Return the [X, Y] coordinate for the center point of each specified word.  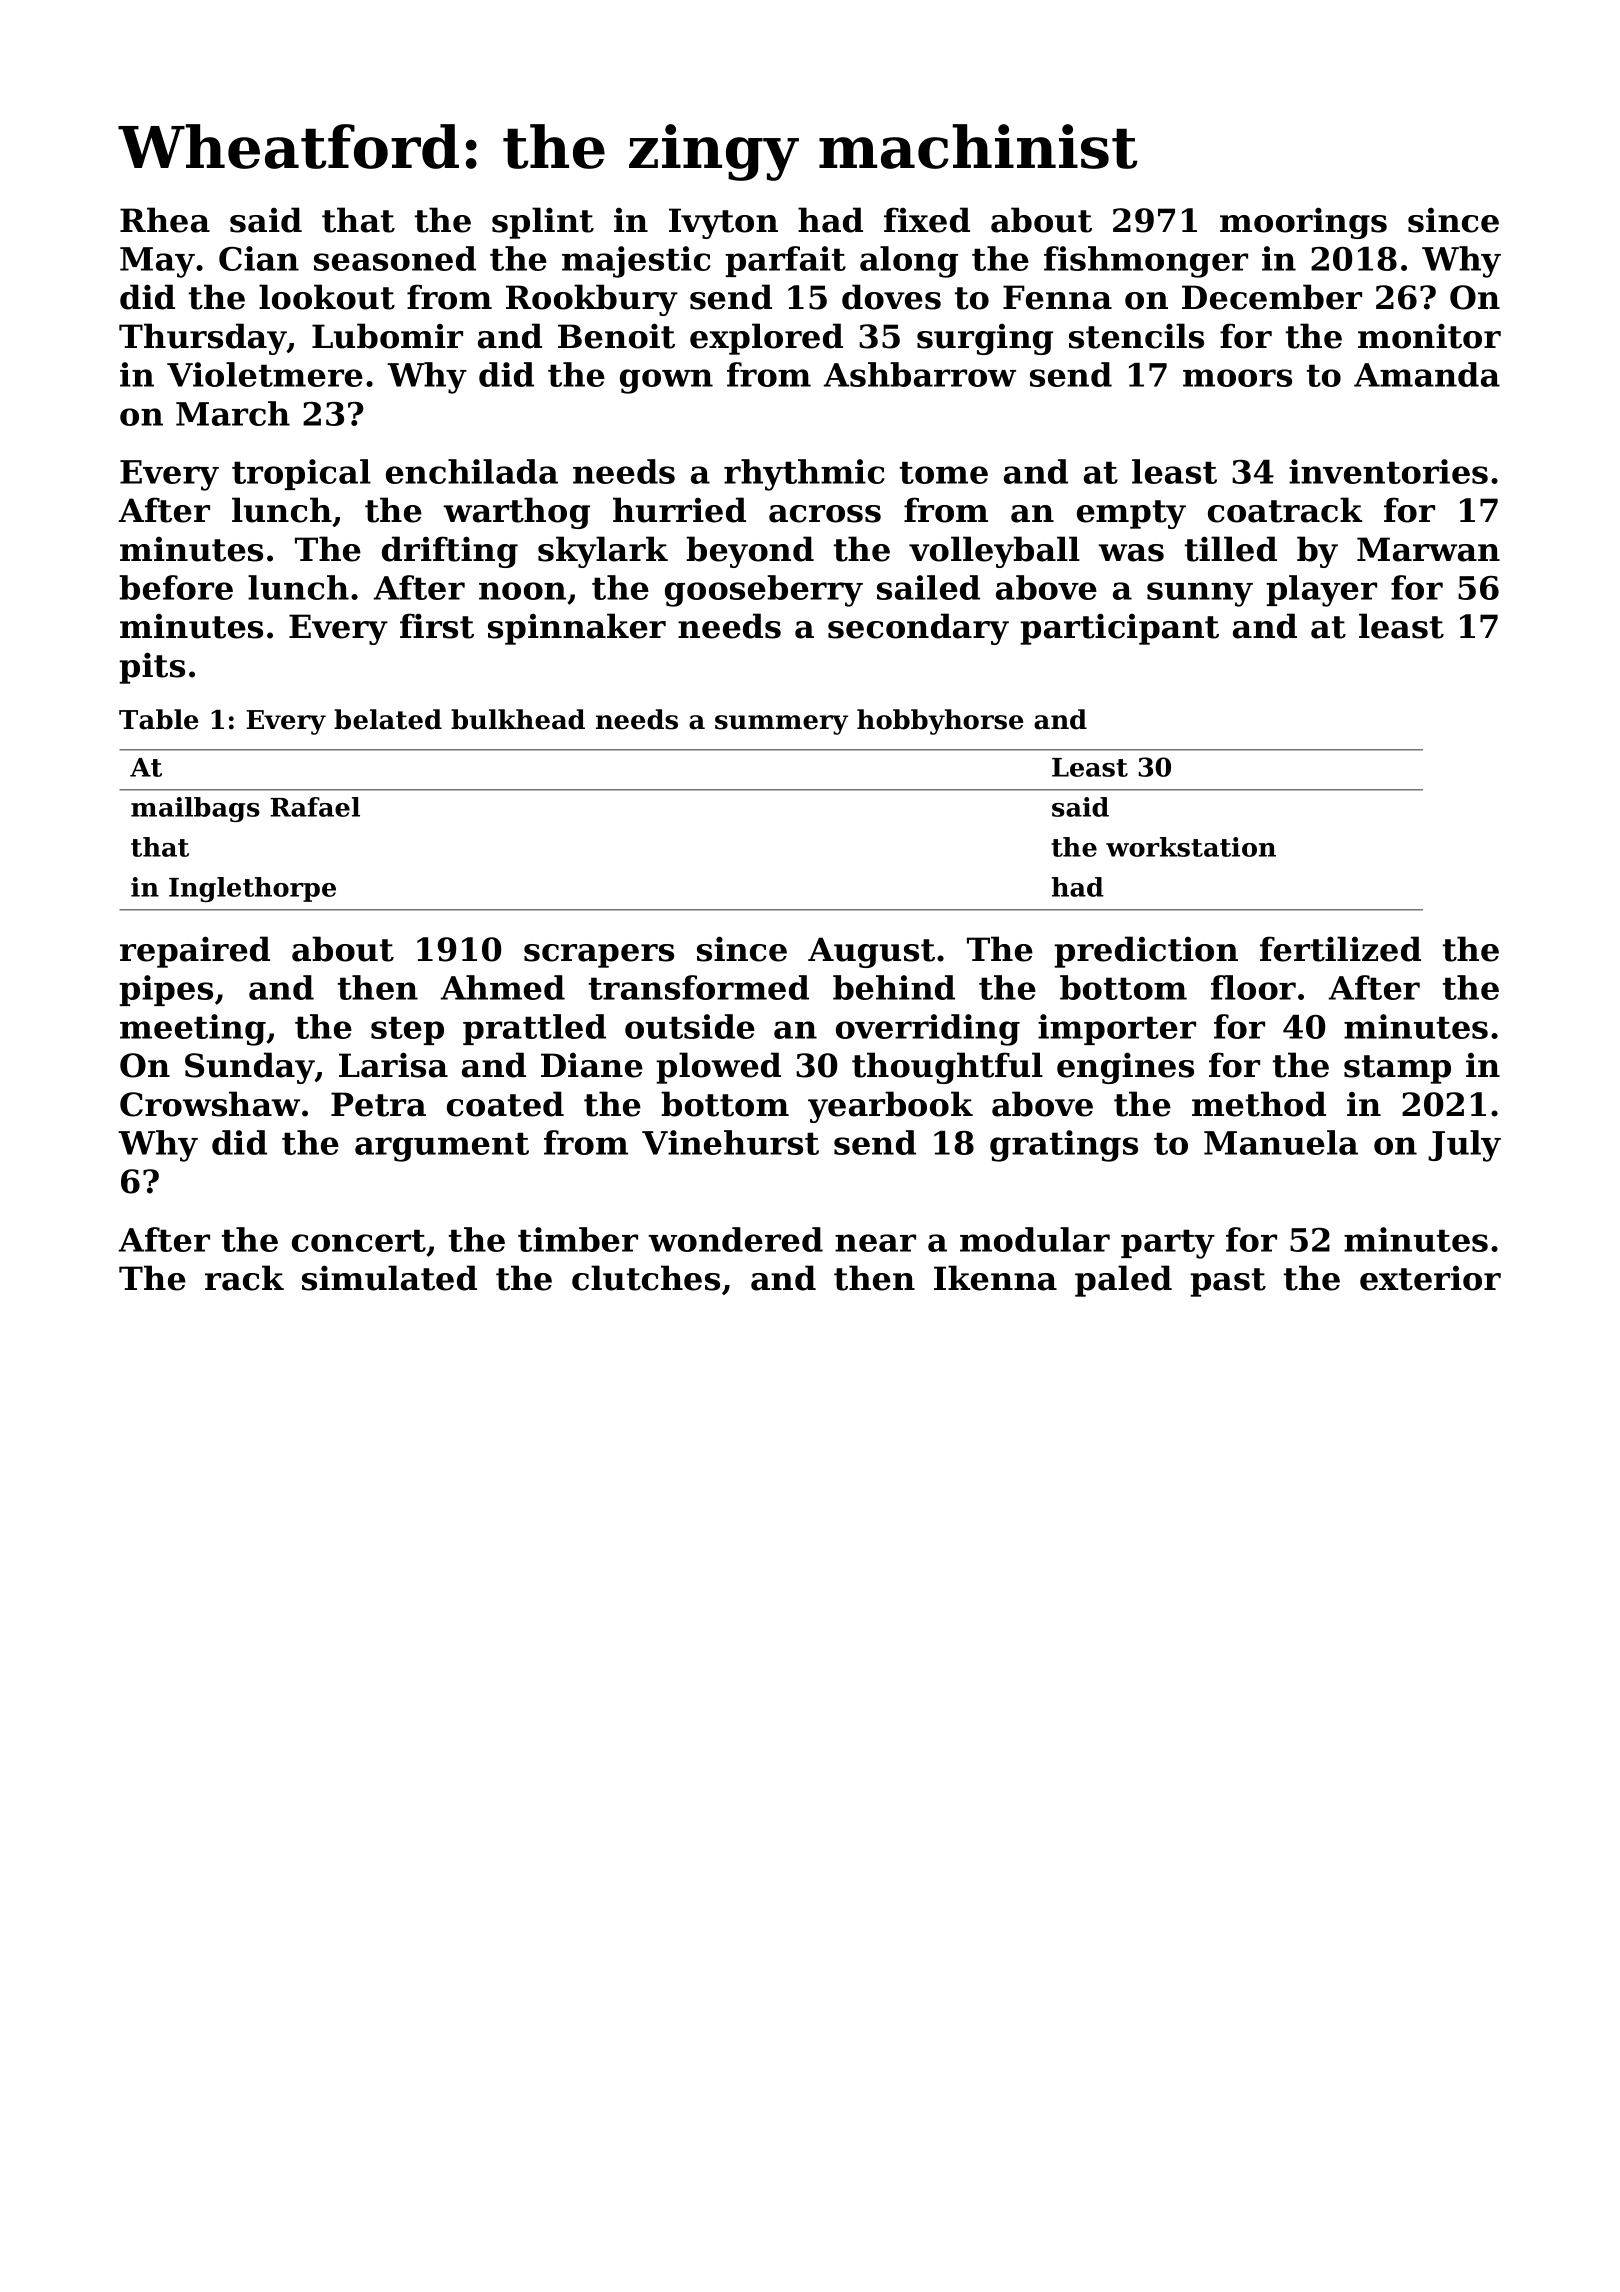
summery [781, 725]
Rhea [165, 220]
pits [152, 668]
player [1321, 591]
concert [359, 1240]
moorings [1303, 223]
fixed [927, 220]
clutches [646, 1278]
